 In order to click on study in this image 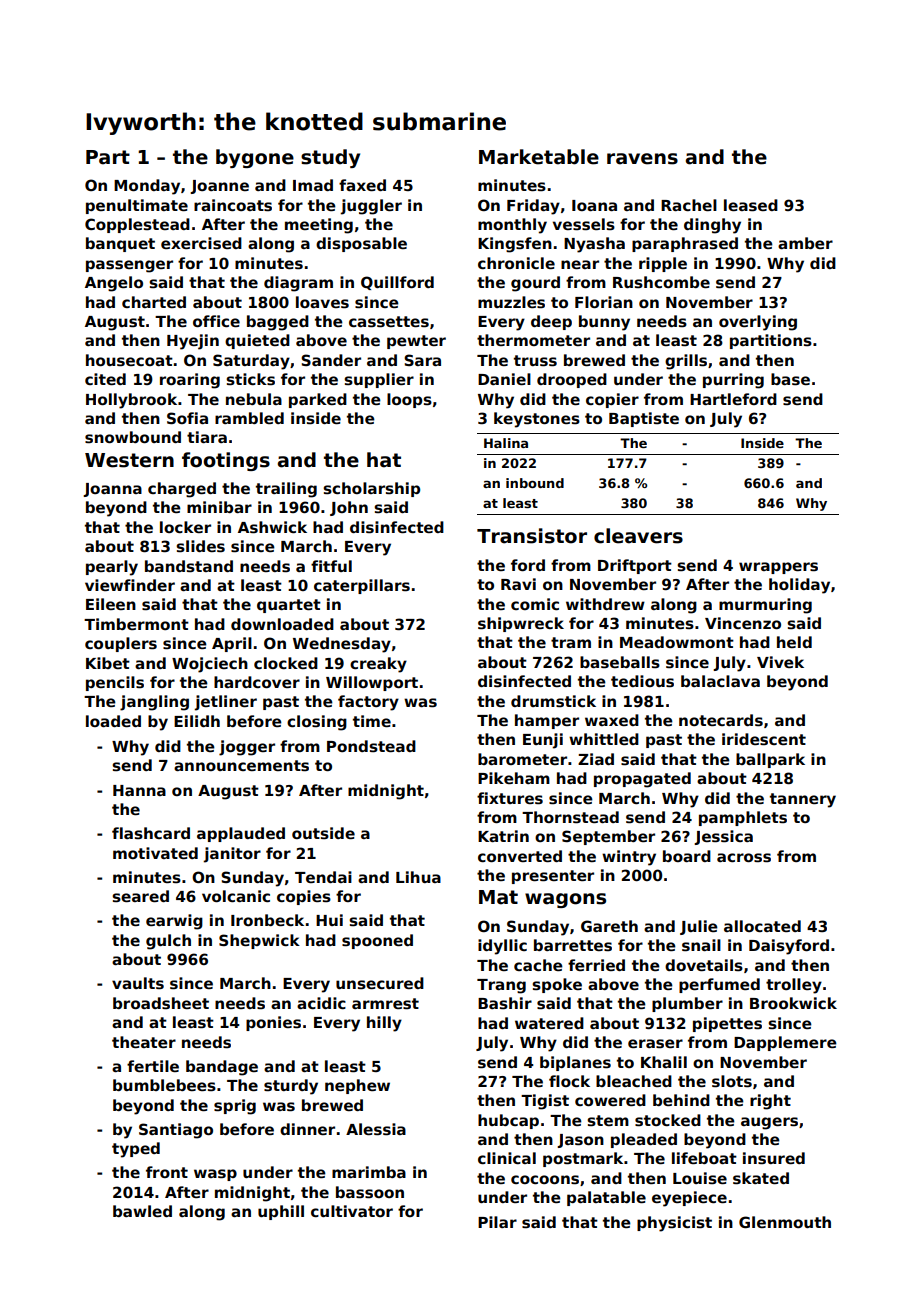, I will do `click(330, 158)`.
